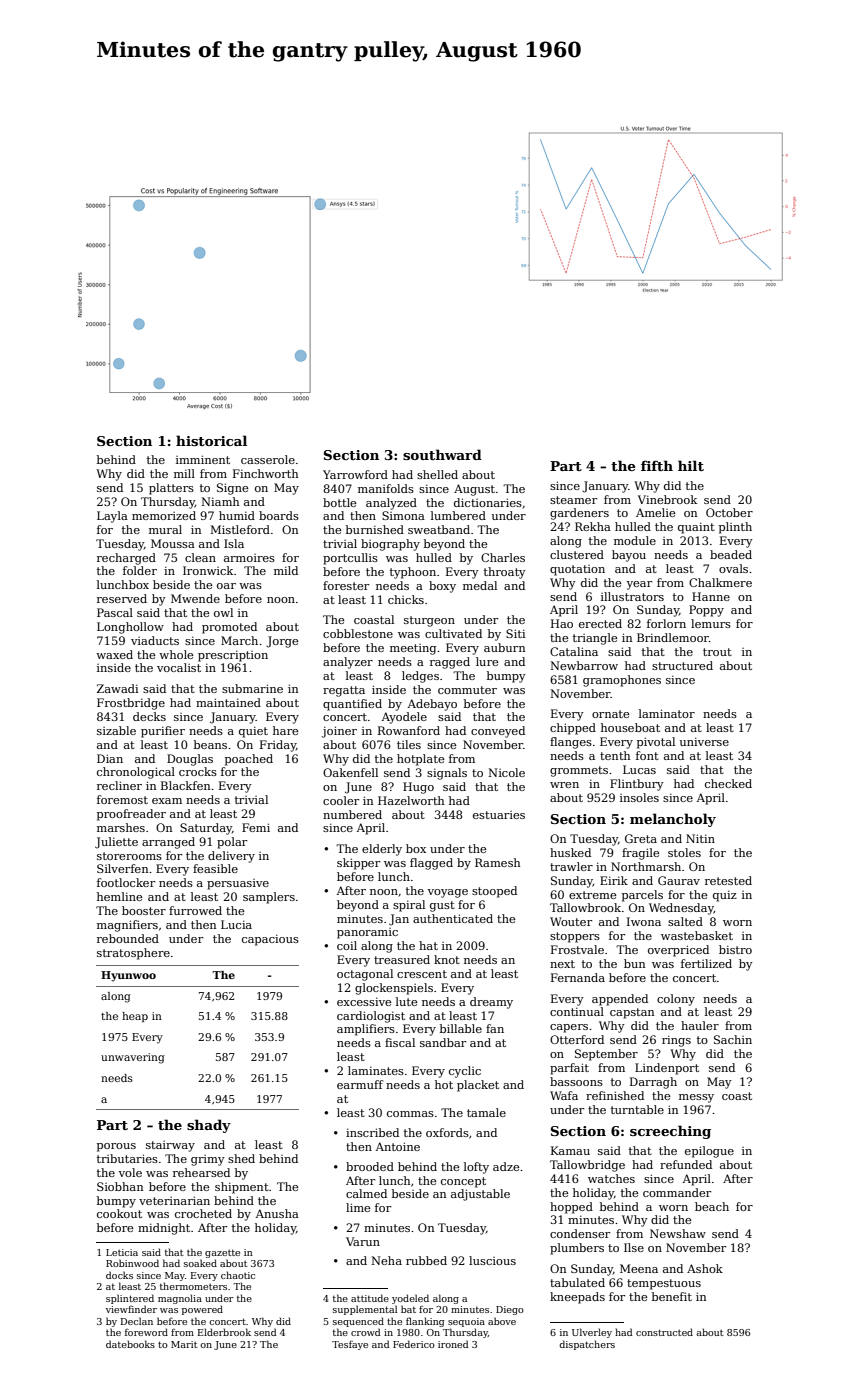  What do you see at coordinates (465, 1072) in the screenshot?
I see `cyclic` at bounding box center [465, 1072].
